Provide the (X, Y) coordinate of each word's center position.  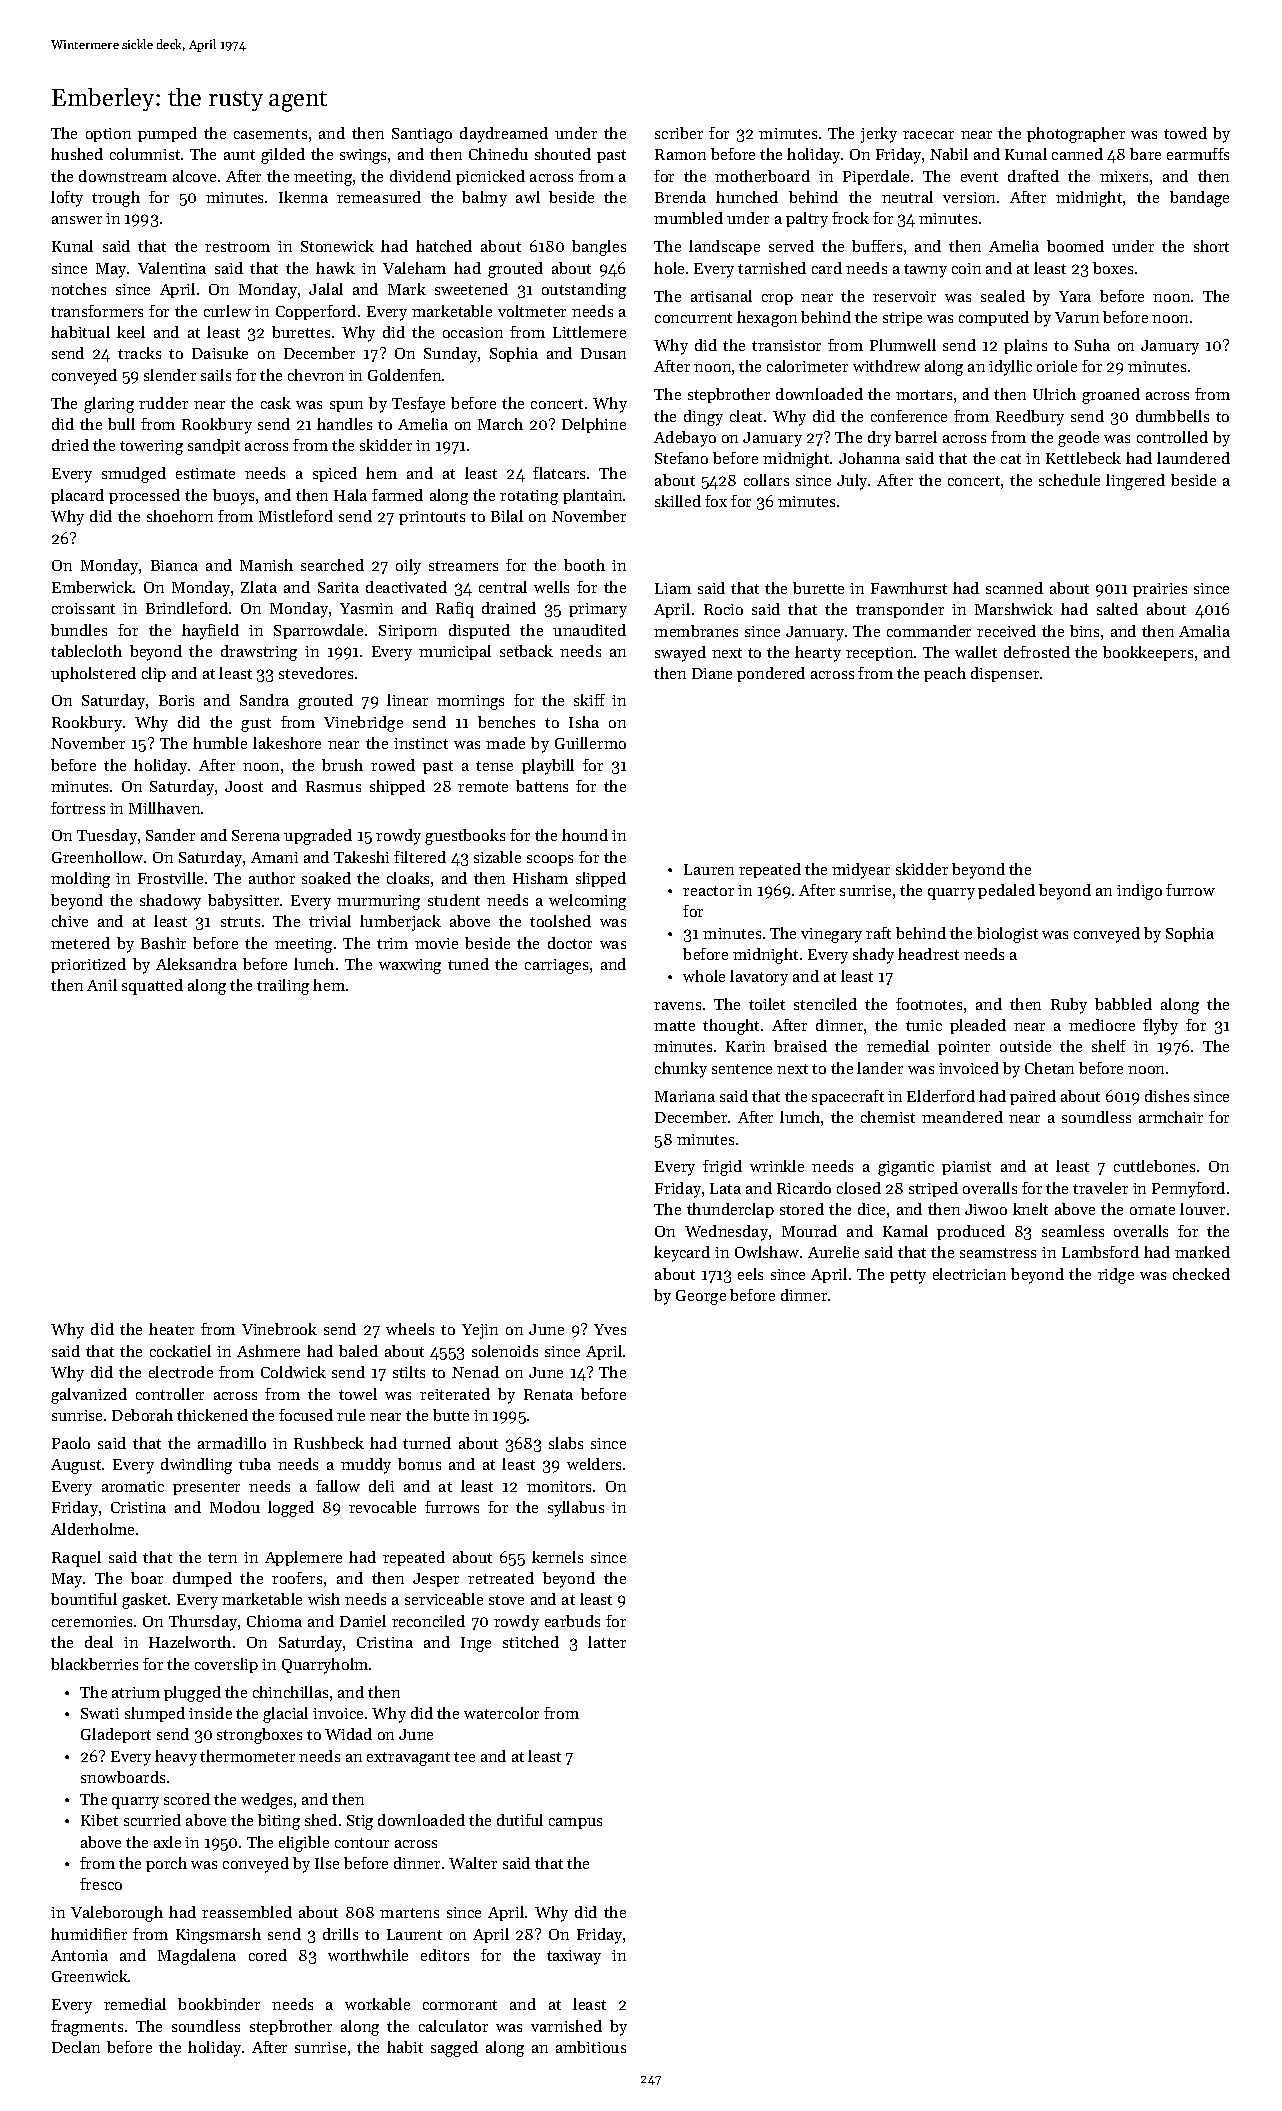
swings (363, 156)
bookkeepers (1148, 653)
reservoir (904, 296)
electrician (969, 1274)
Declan (76, 2047)
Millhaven (164, 808)
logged (291, 1509)
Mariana (685, 1096)
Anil (102, 985)
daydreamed (504, 135)
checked (1201, 1274)
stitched (531, 1642)
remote (483, 787)
